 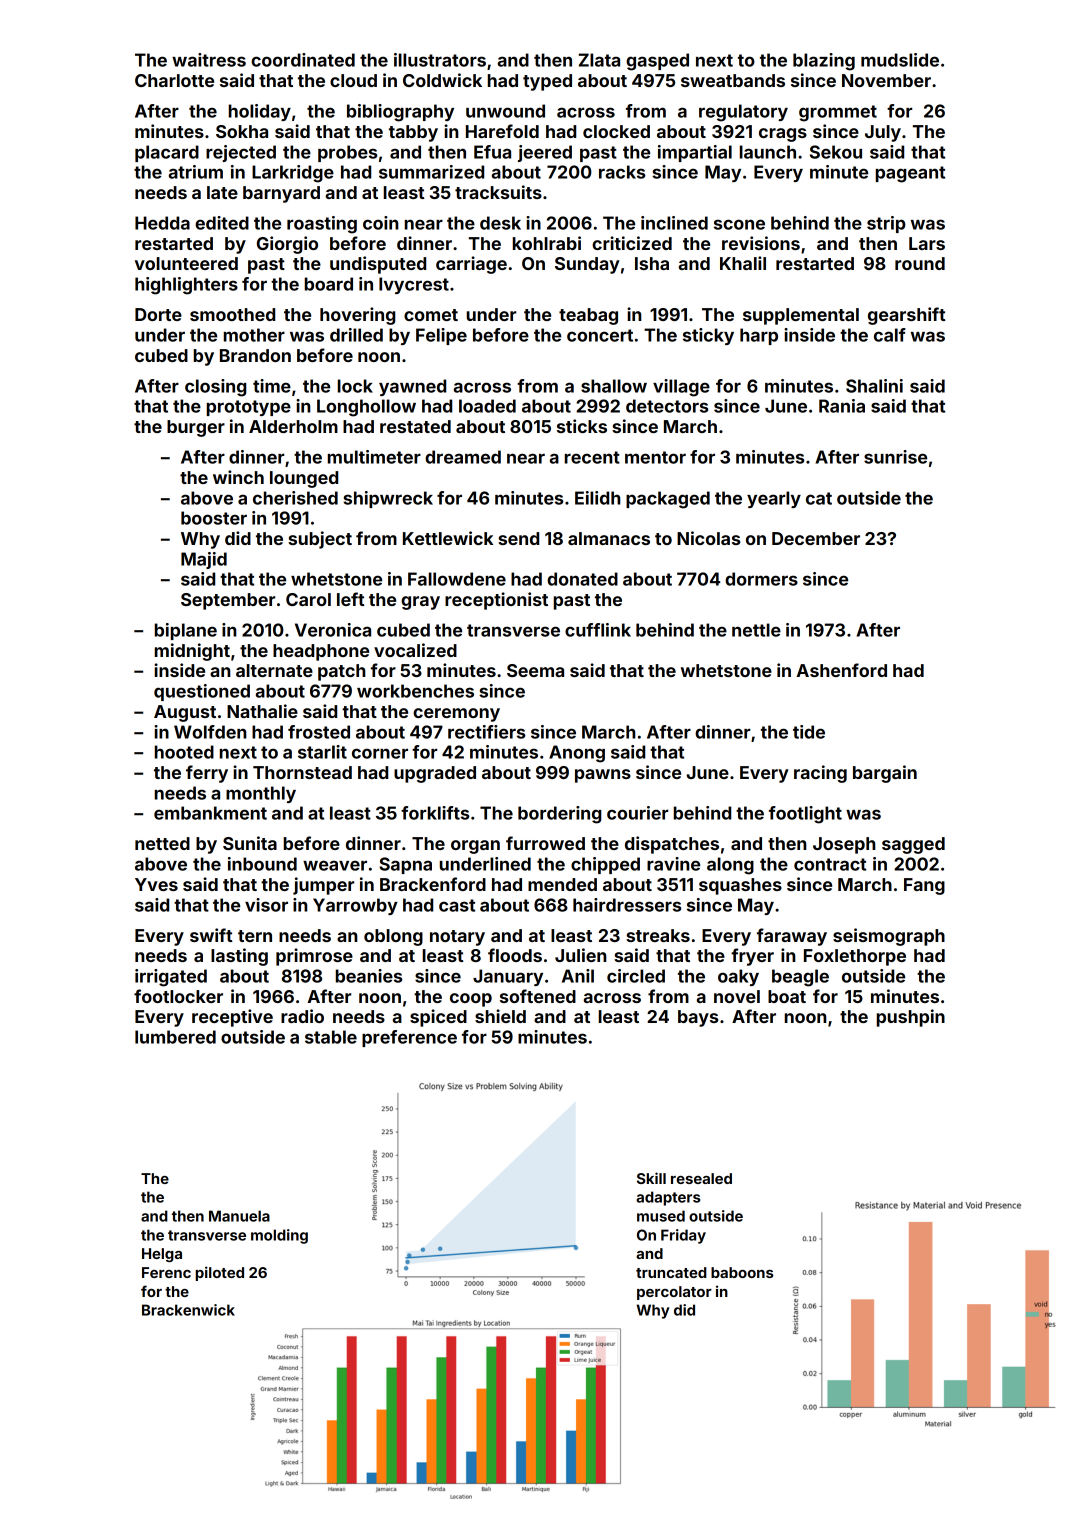 I want to click on shield, so click(x=500, y=1016).
